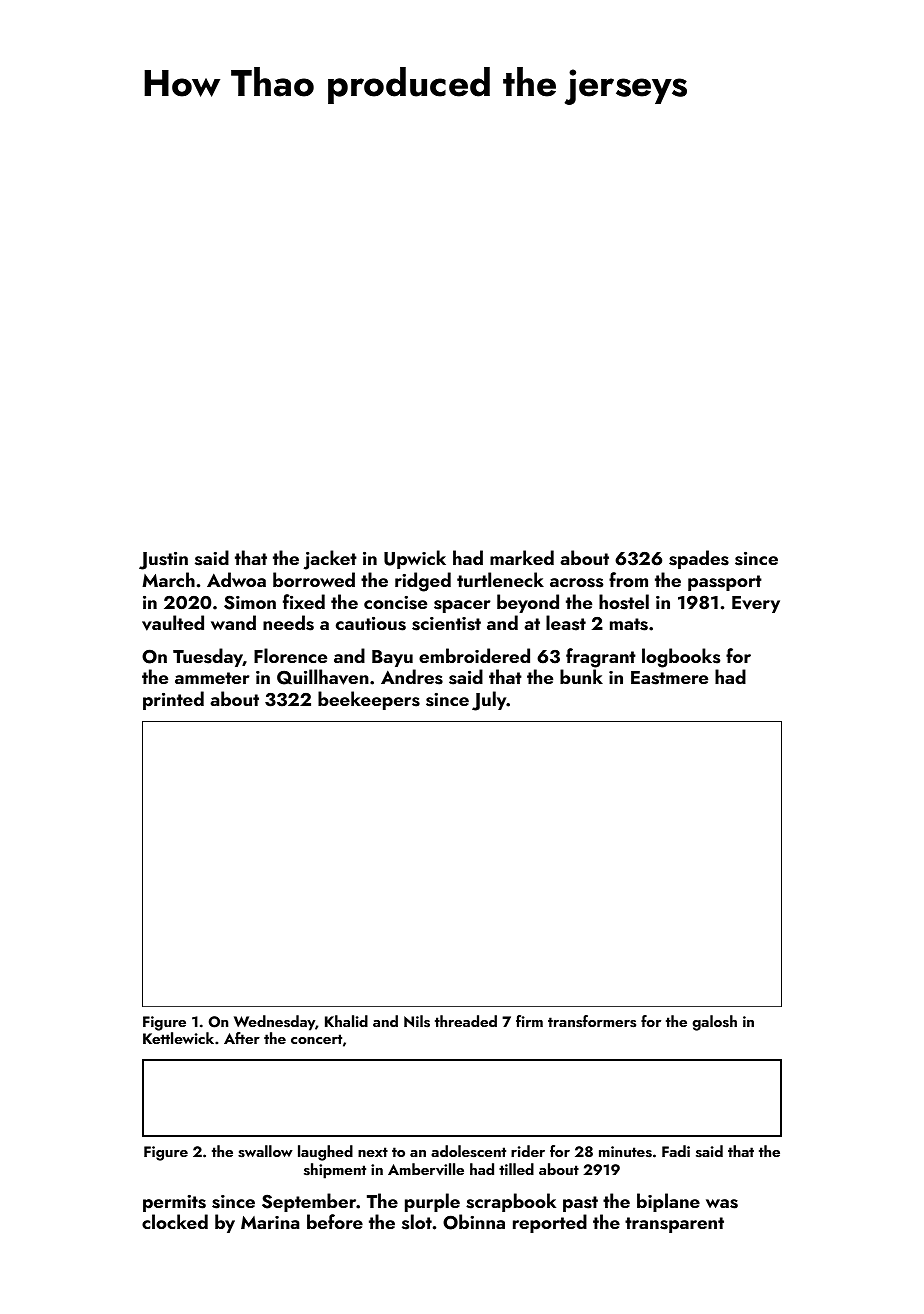  I want to click on spades, so click(699, 559).
